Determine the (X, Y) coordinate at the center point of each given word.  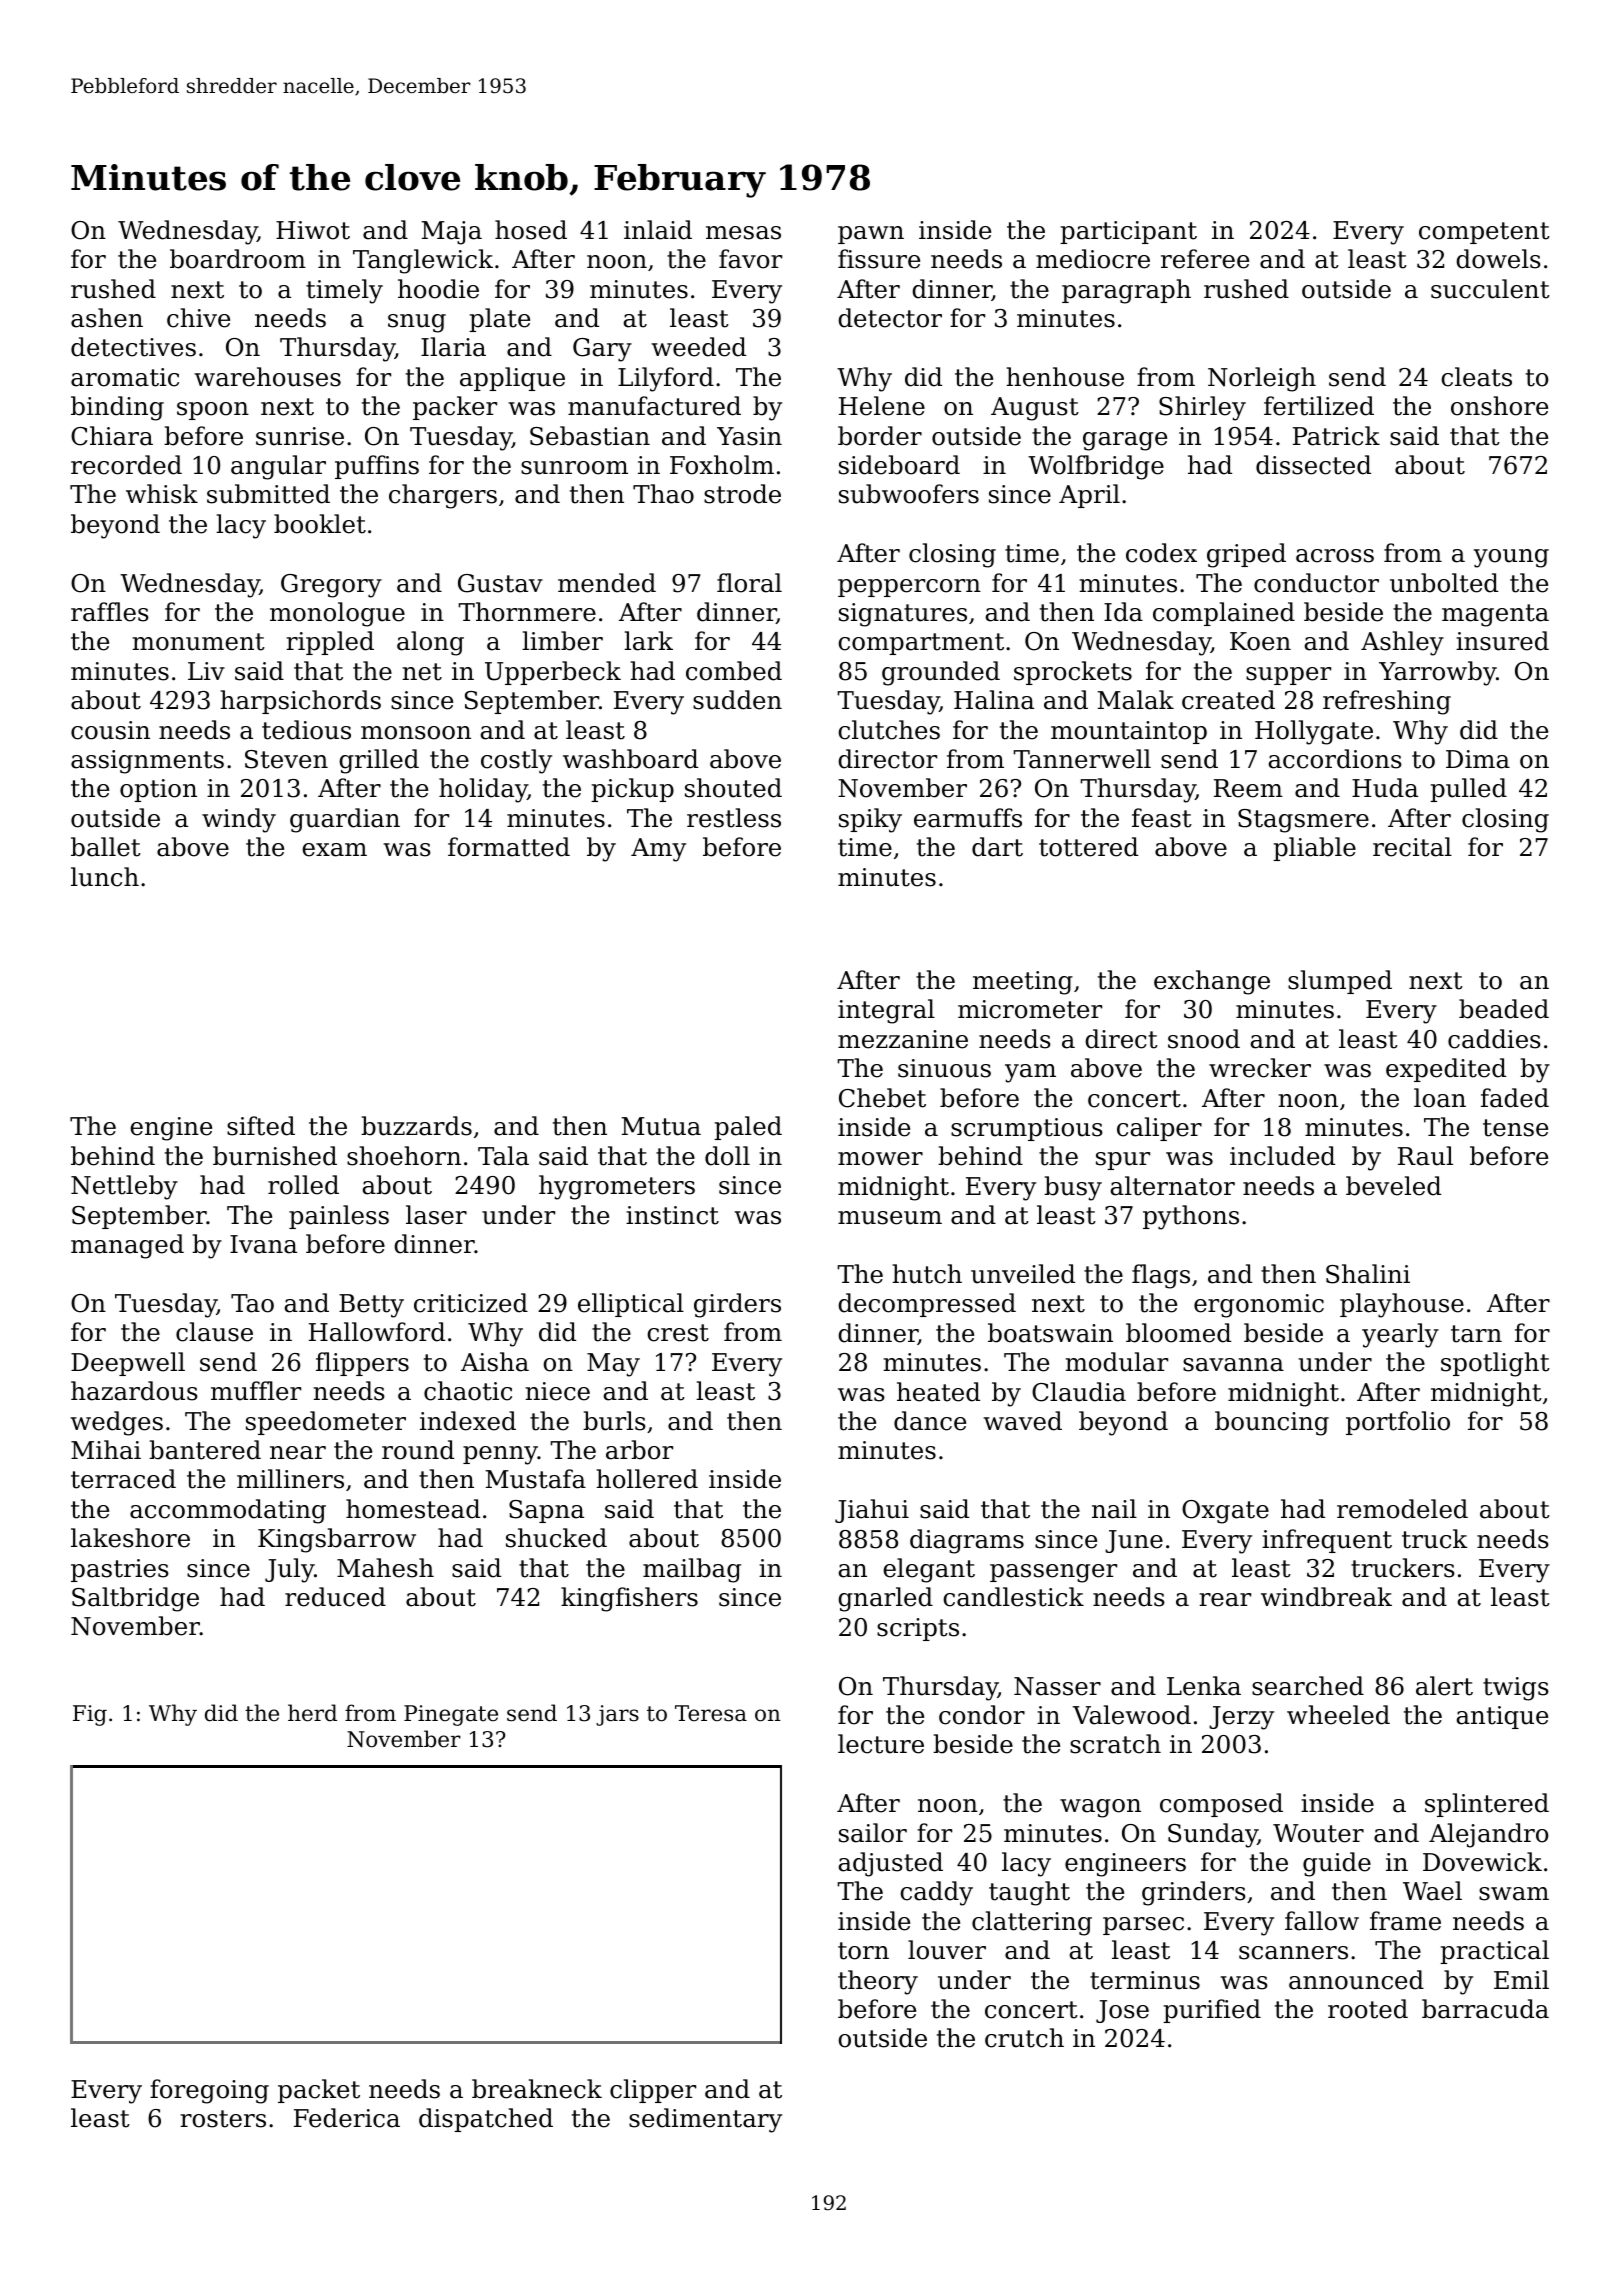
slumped (1340, 982)
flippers (362, 1364)
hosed (531, 230)
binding (117, 408)
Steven (286, 759)
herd (312, 1713)
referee (1205, 259)
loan (1440, 1098)
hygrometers (617, 1187)
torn (863, 1951)
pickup (632, 790)
